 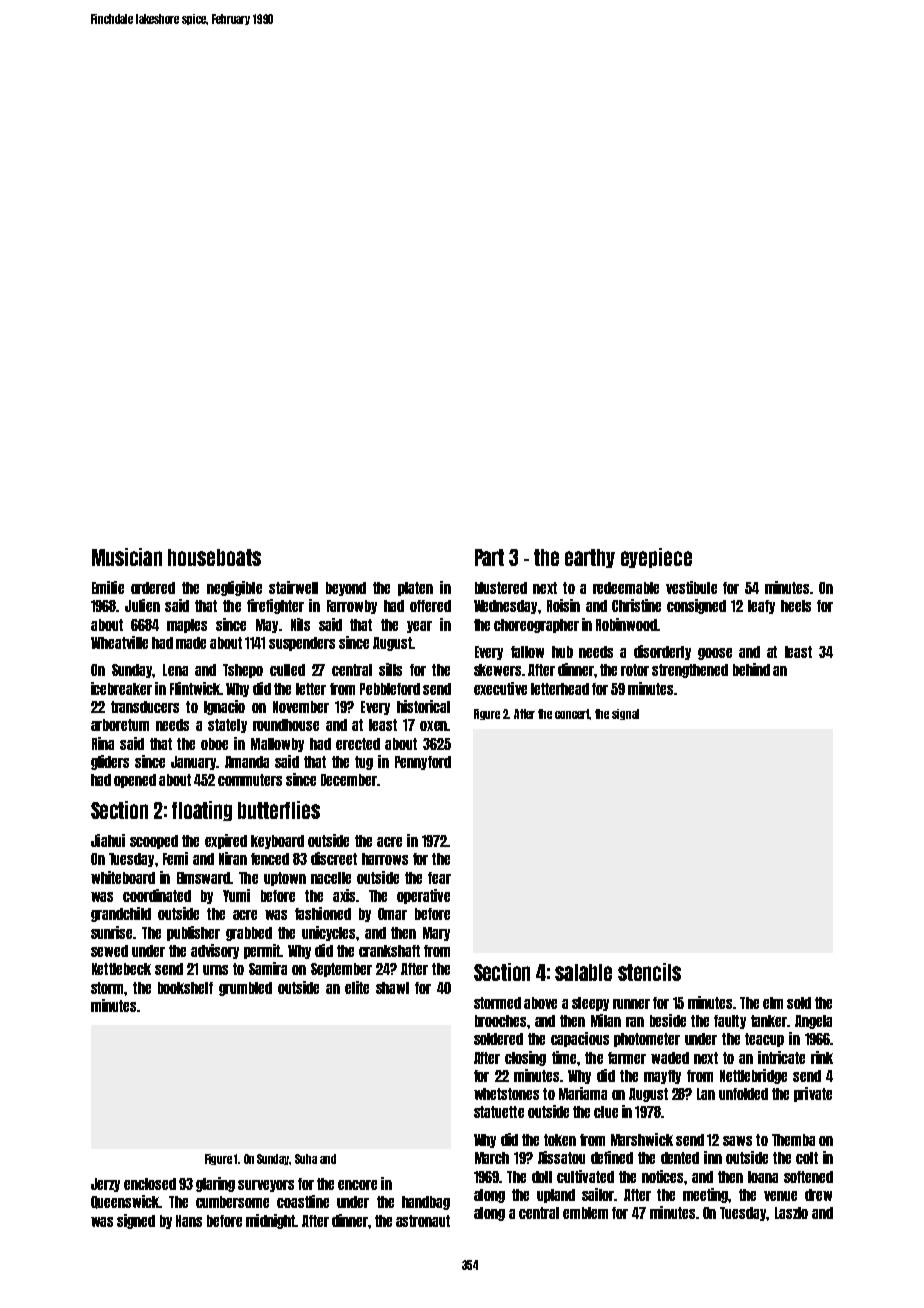 I want to click on enclosed, so click(x=150, y=1184).
